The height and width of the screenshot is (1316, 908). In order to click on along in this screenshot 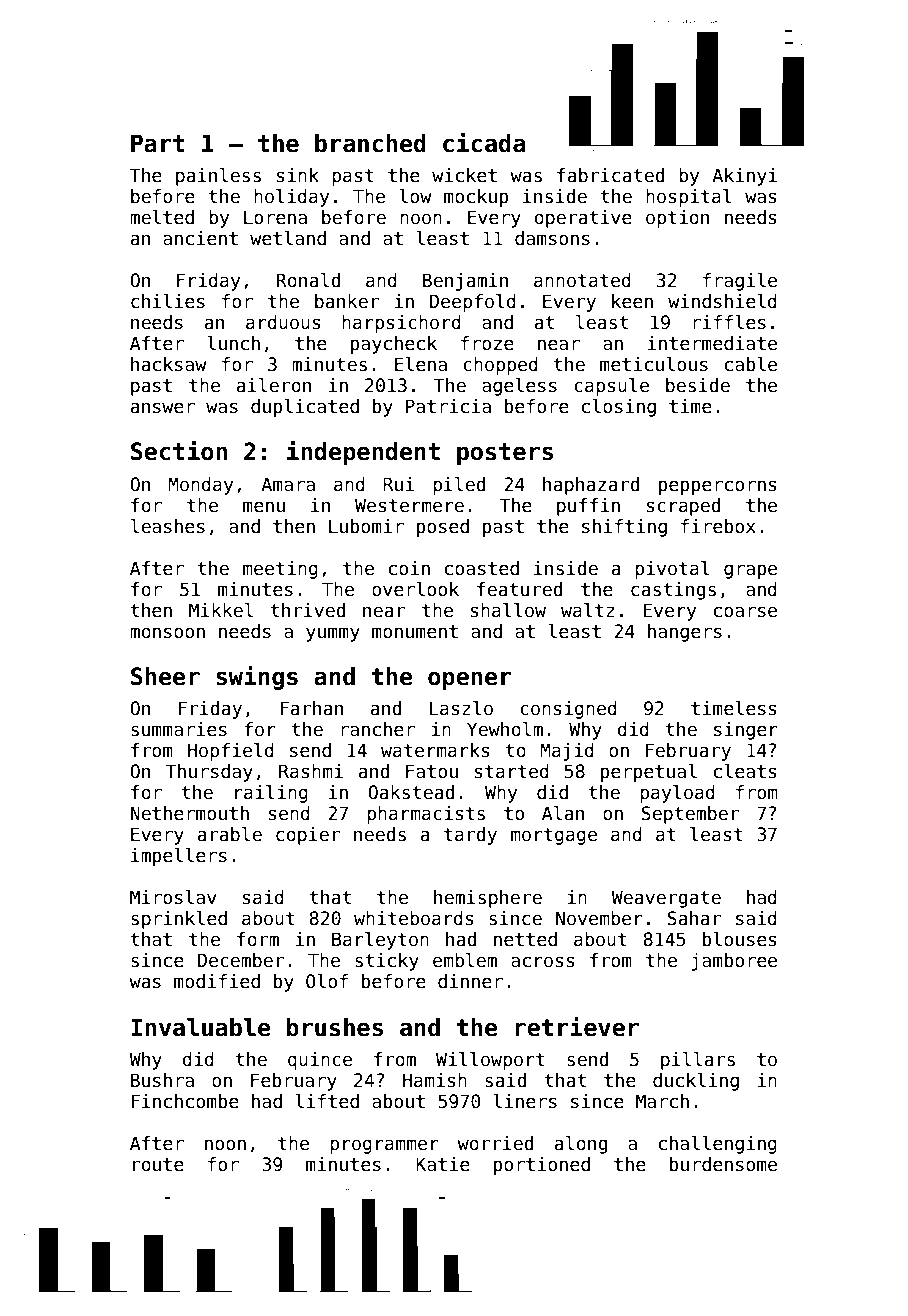, I will do `click(581, 1145)`.
